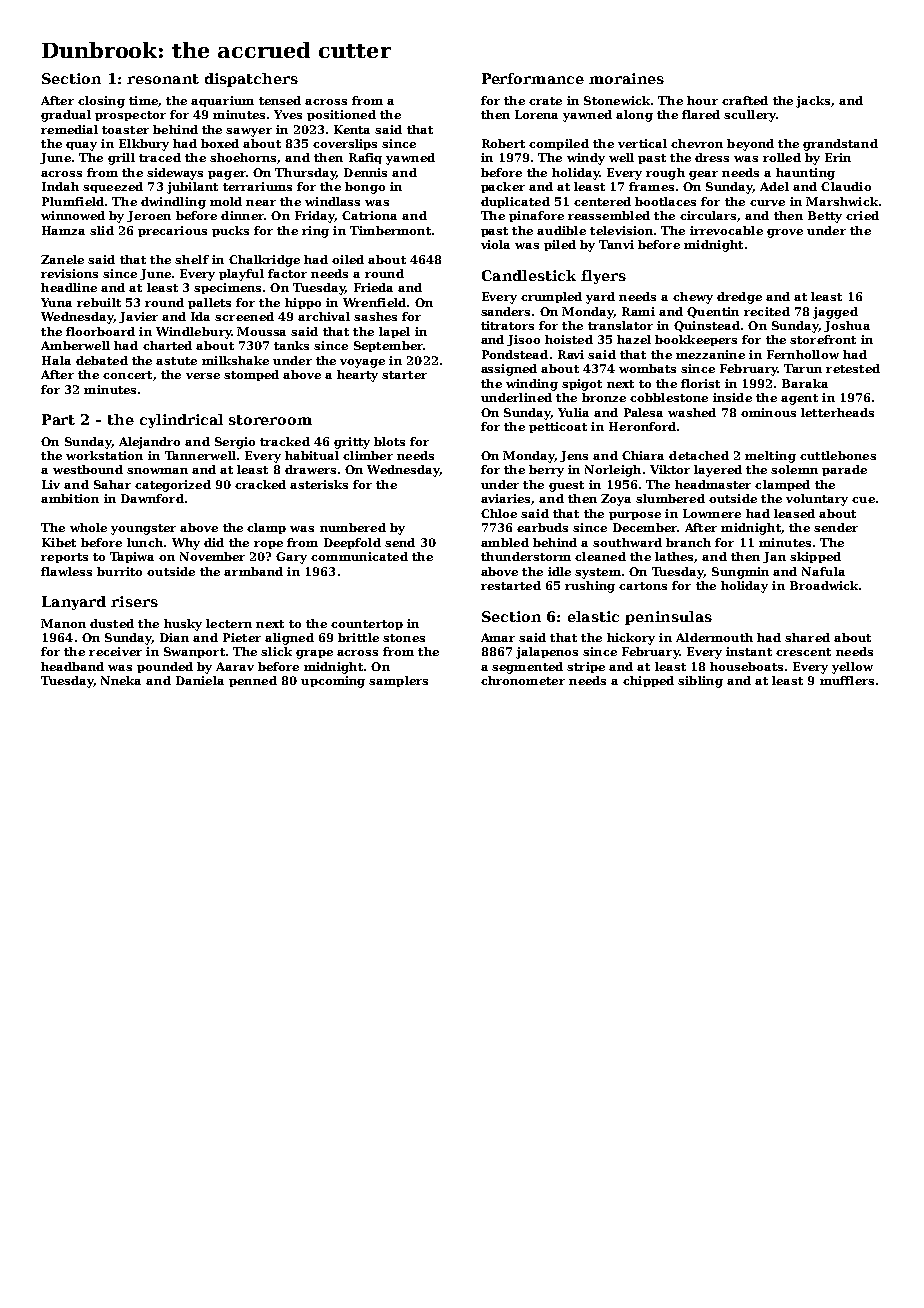 The height and width of the screenshot is (1308, 924). I want to click on jagged, so click(835, 313).
